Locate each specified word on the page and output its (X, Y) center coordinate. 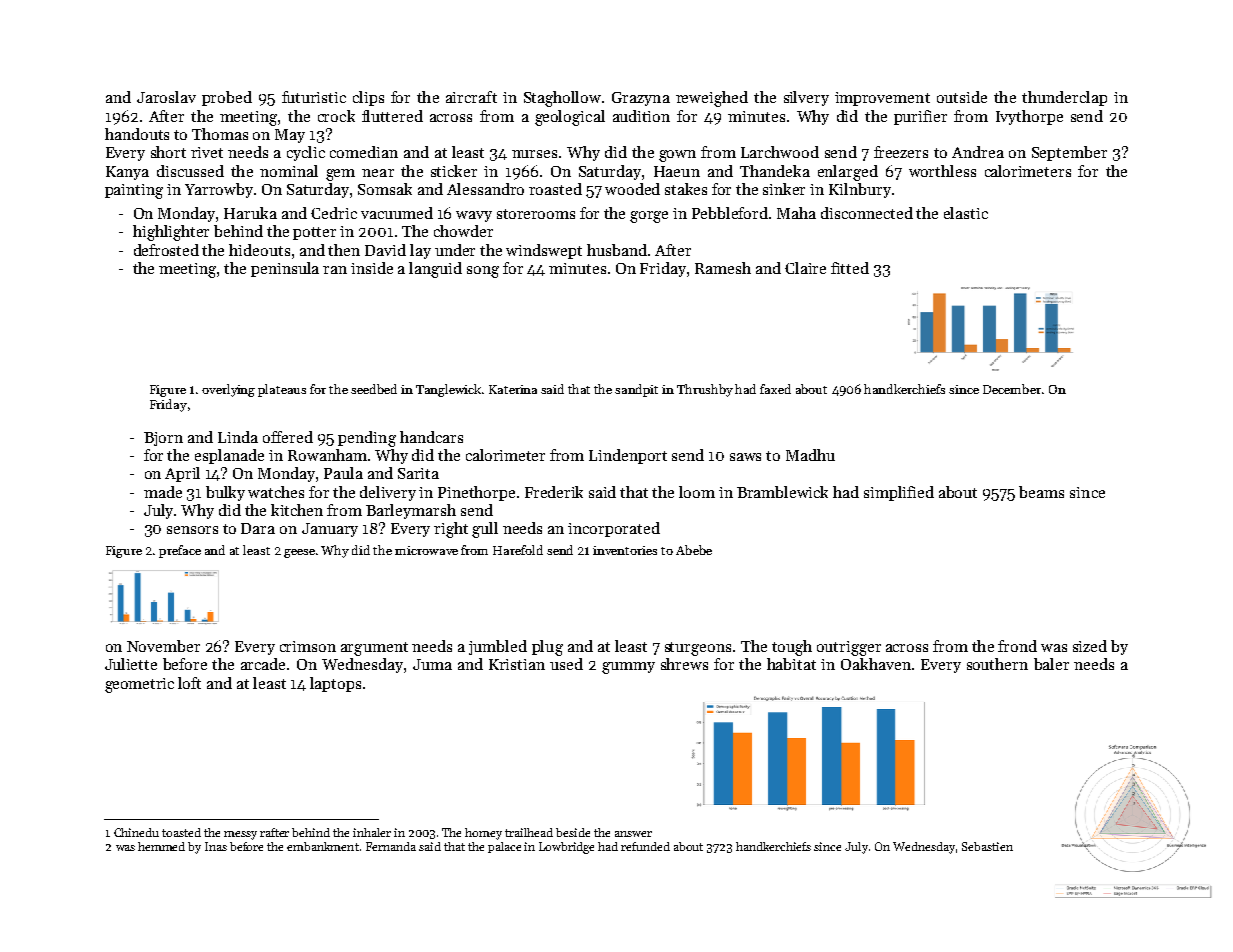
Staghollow (562, 99)
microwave (426, 550)
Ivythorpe (1029, 117)
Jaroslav (166, 97)
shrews (684, 664)
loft (189, 683)
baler (1051, 664)
